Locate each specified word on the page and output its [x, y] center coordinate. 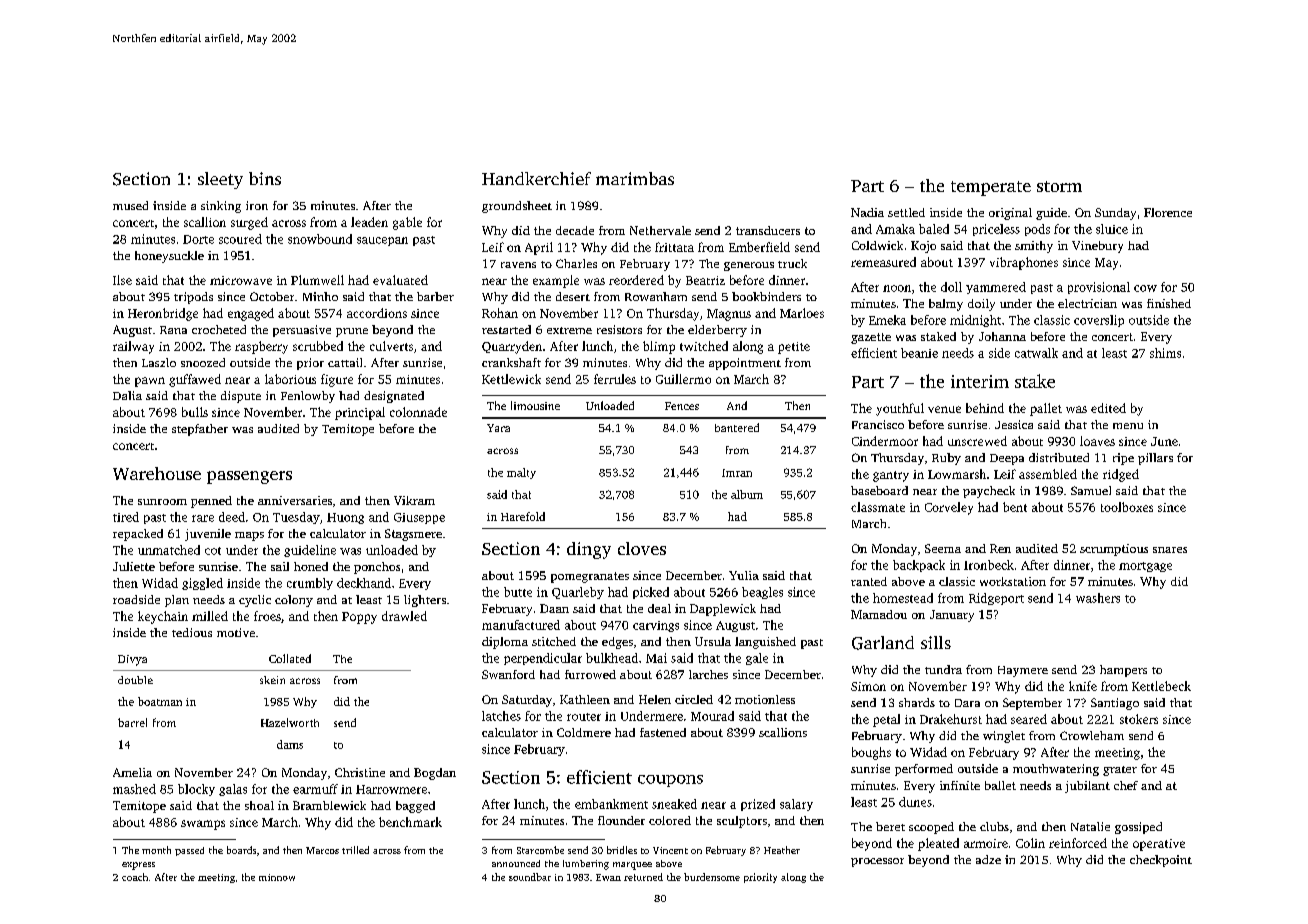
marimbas [635, 178]
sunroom [162, 502]
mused [130, 205]
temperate [991, 188]
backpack [919, 566]
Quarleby [578, 593]
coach [135, 877]
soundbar [530, 877]
